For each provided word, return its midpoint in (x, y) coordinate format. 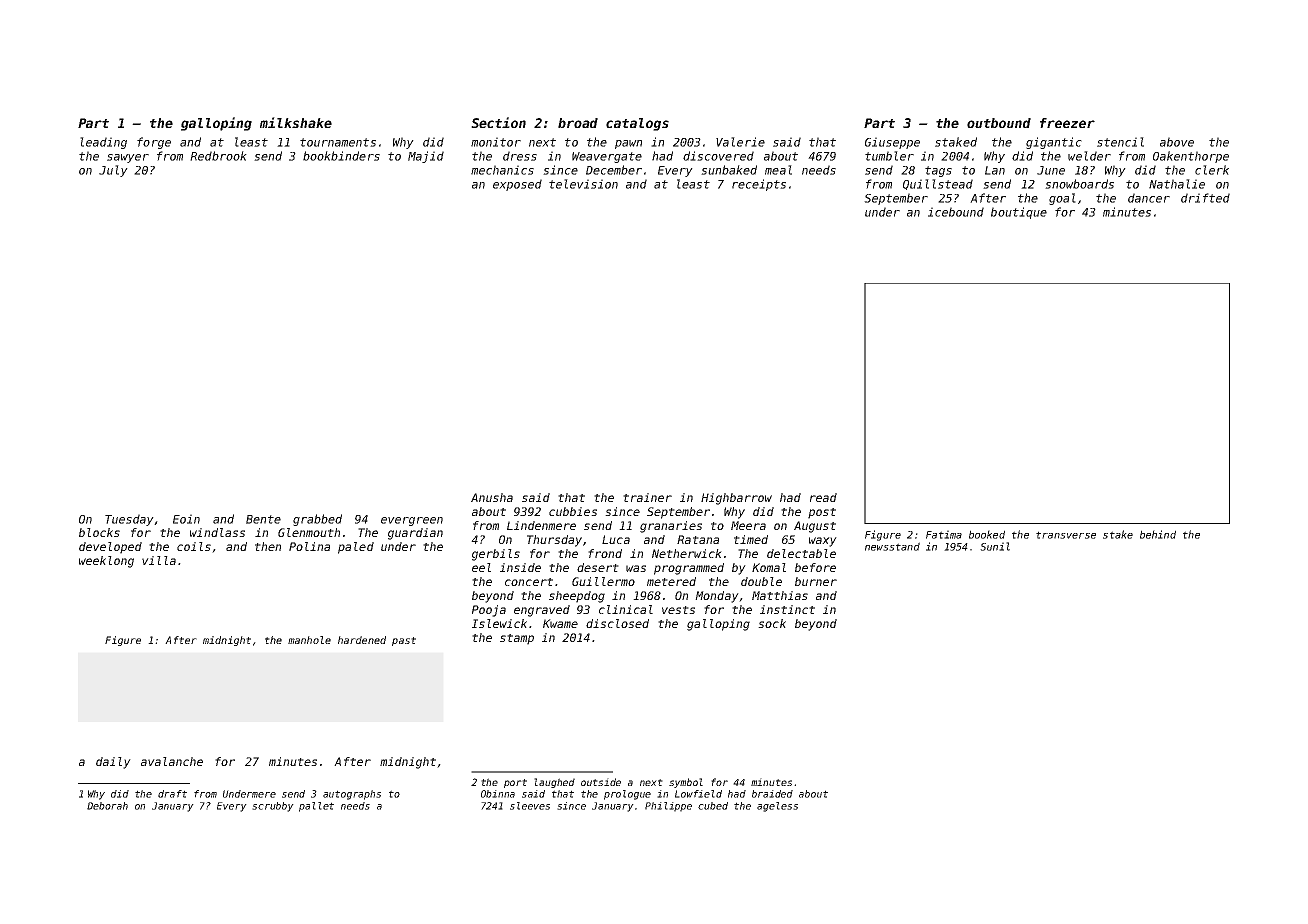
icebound (956, 212)
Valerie (740, 142)
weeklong (106, 562)
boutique (1019, 213)
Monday (717, 597)
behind (1158, 534)
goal (1062, 199)
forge (154, 143)
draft (172, 794)
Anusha (492, 497)
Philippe (668, 807)
